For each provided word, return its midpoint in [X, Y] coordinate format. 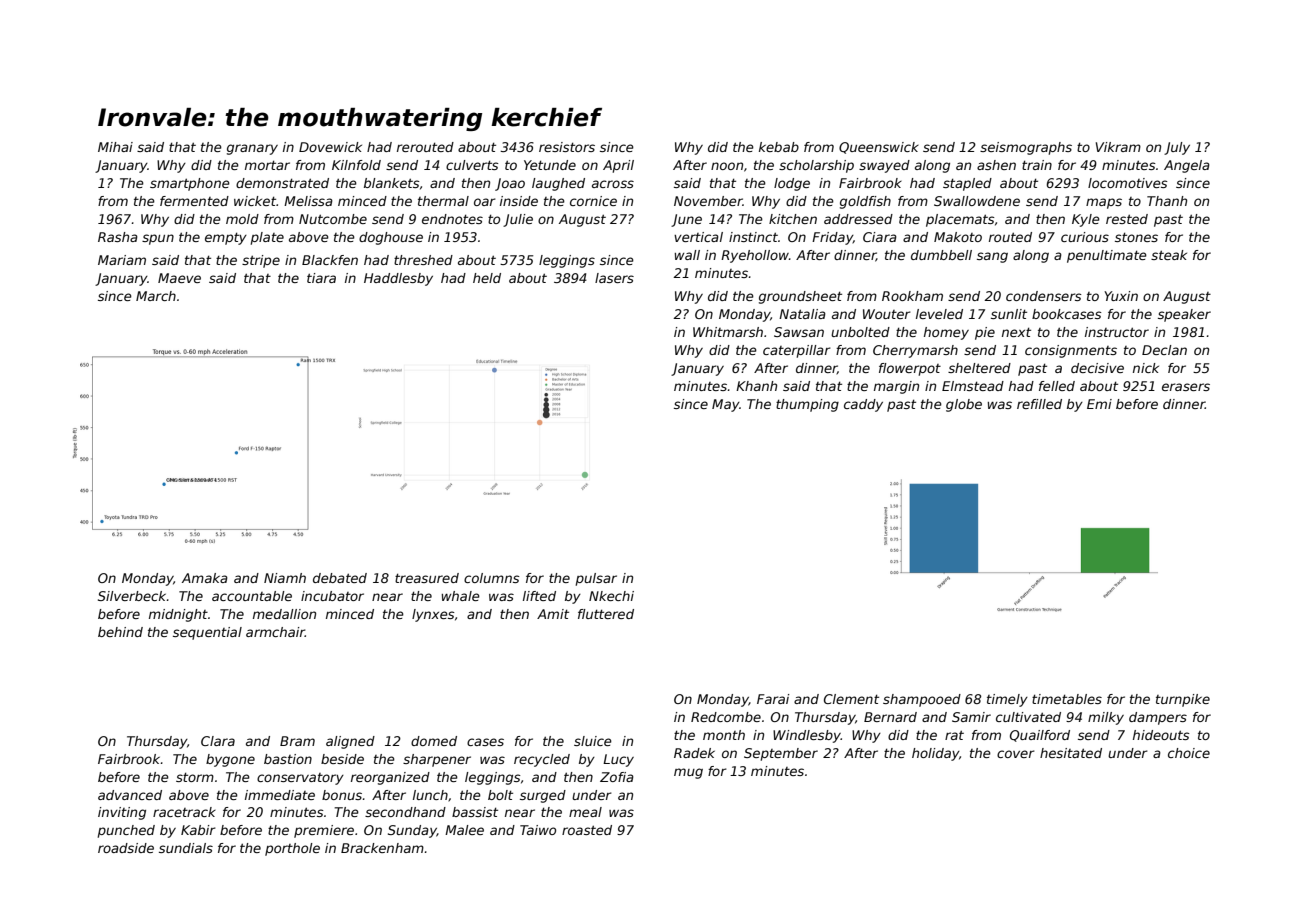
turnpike [1183, 700]
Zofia [617, 777]
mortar [267, 165]
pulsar [596, 579]
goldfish [865, 202]
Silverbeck [132, 596]
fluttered [606, 614]
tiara [321, 278]
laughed [558, 184]
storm [195, 777]
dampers [1158, 718]
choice [1189, 753]
